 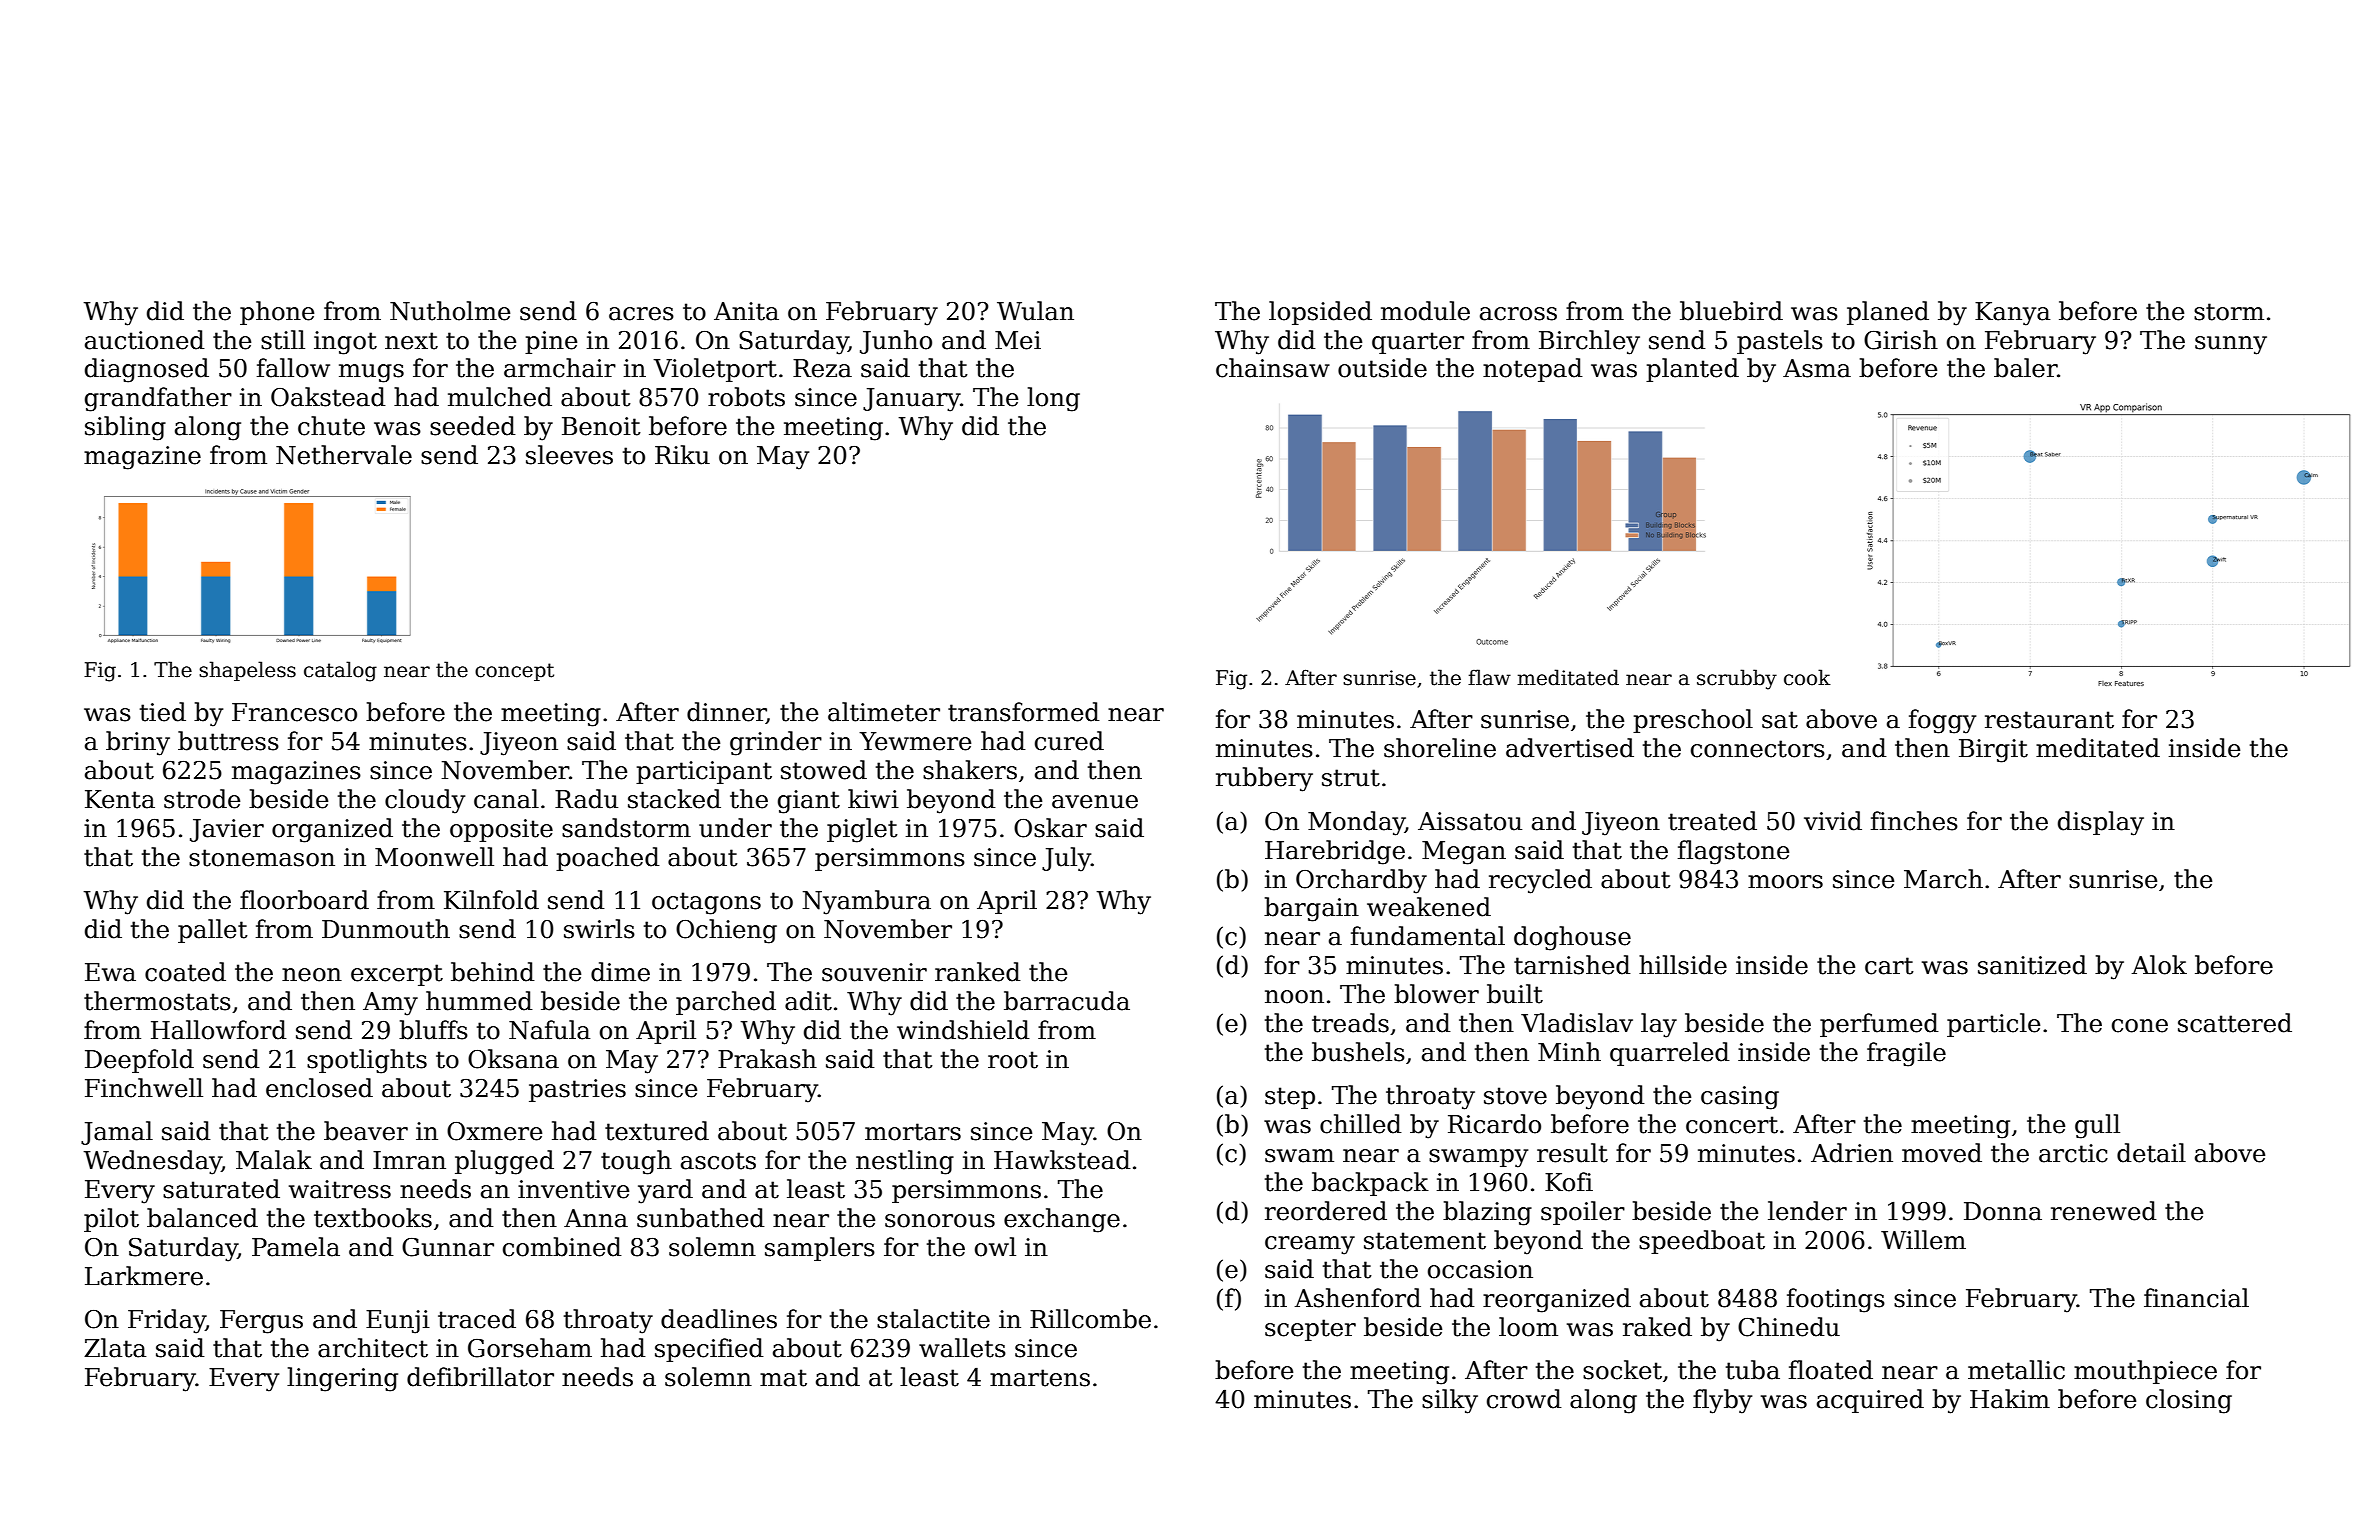 What do you see at coordinates (1494, 1124) in the screenshot?
I see `Ricardo` at bounding box center [1494, 1124].
